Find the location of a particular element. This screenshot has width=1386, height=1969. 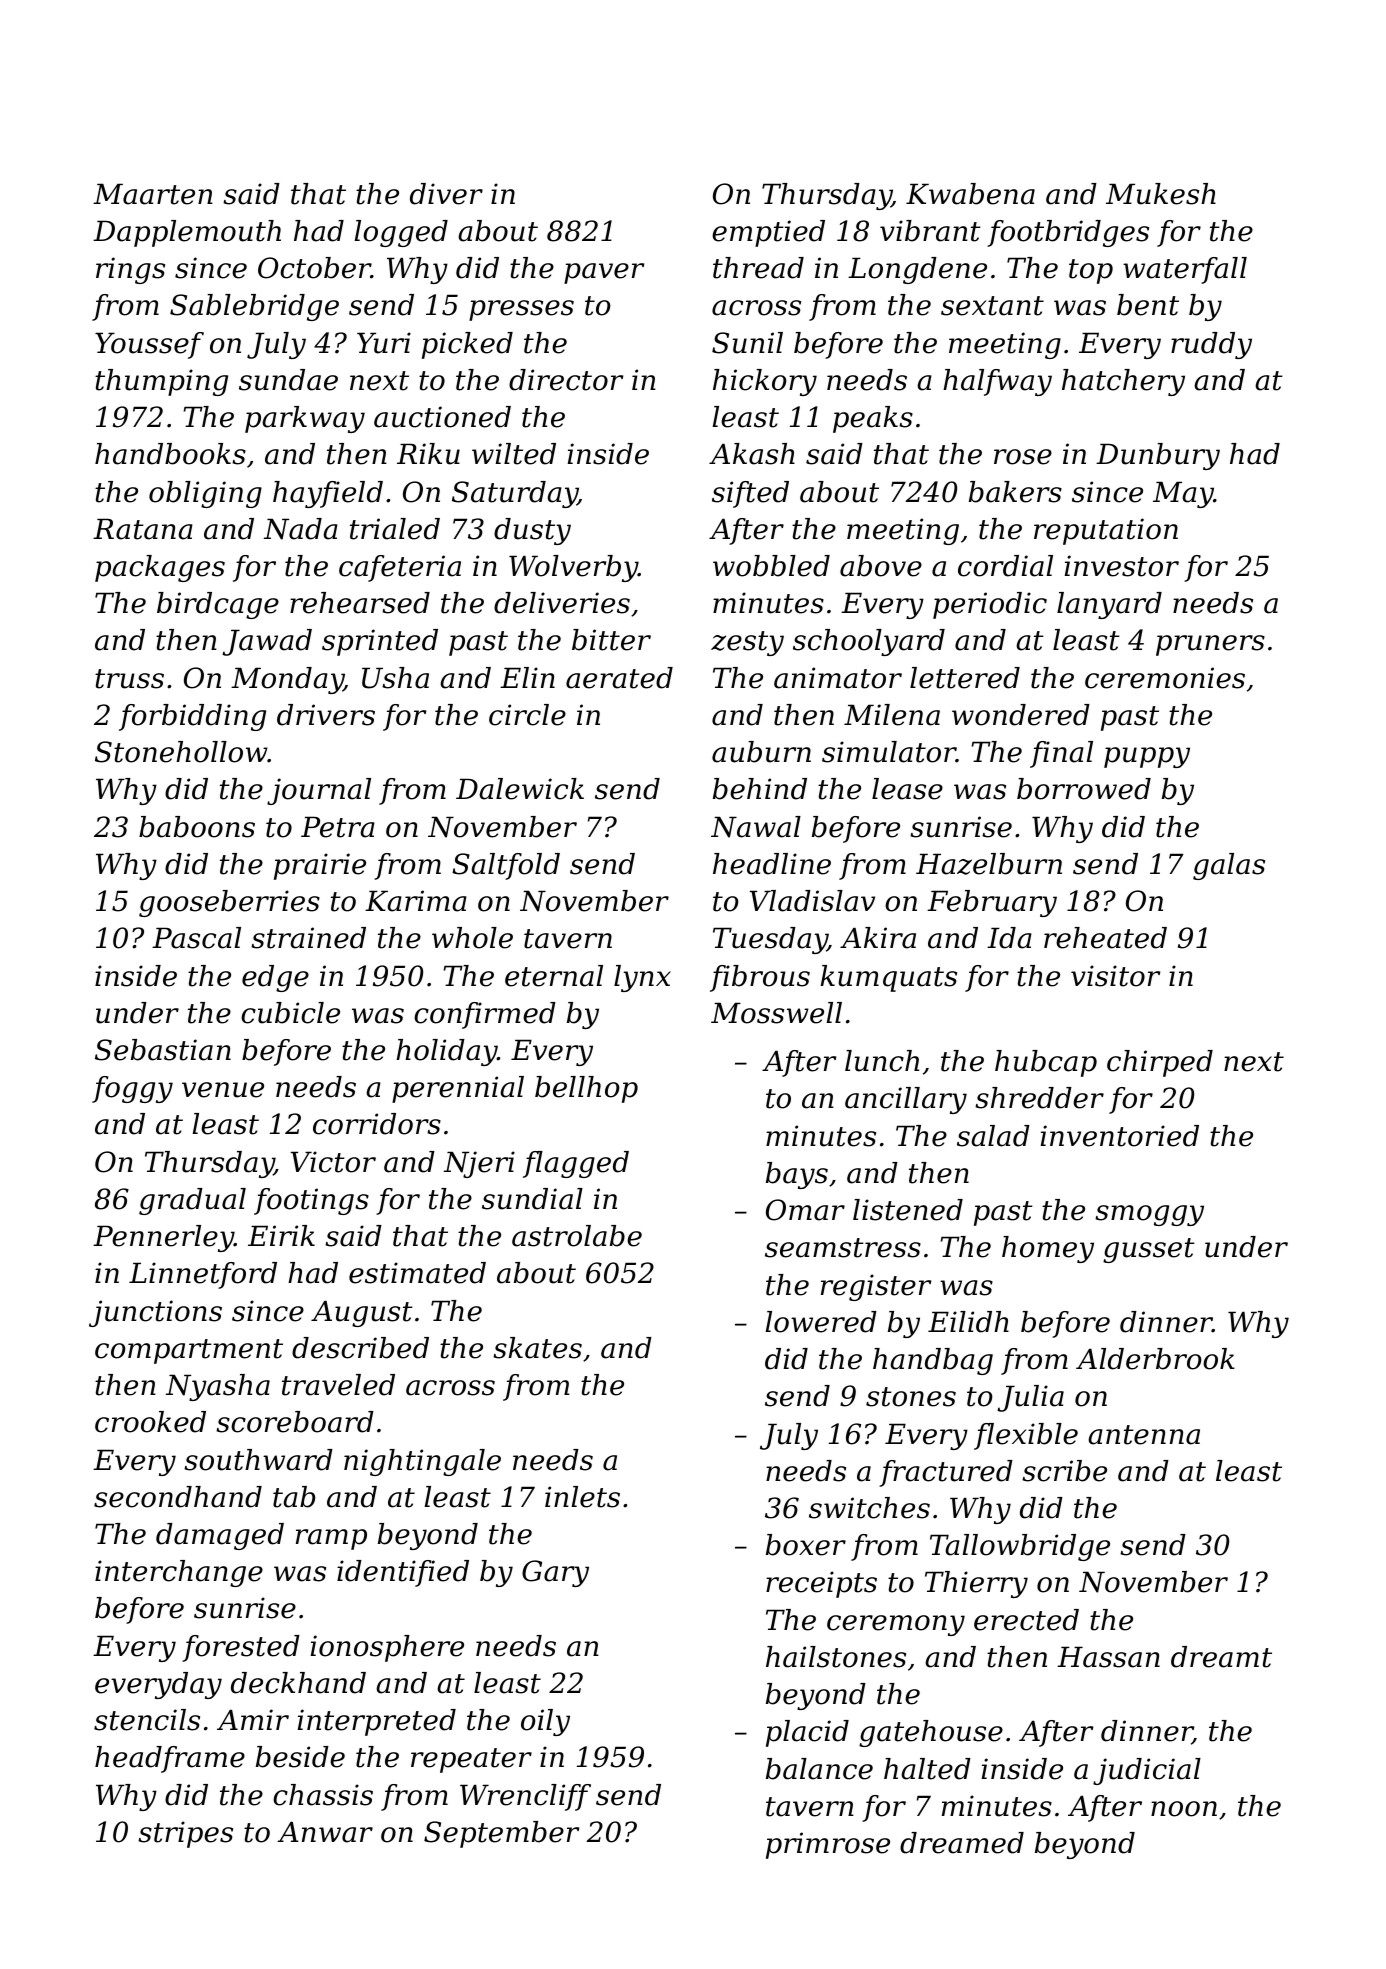

Maarten is located at coordinates (153, 194).
